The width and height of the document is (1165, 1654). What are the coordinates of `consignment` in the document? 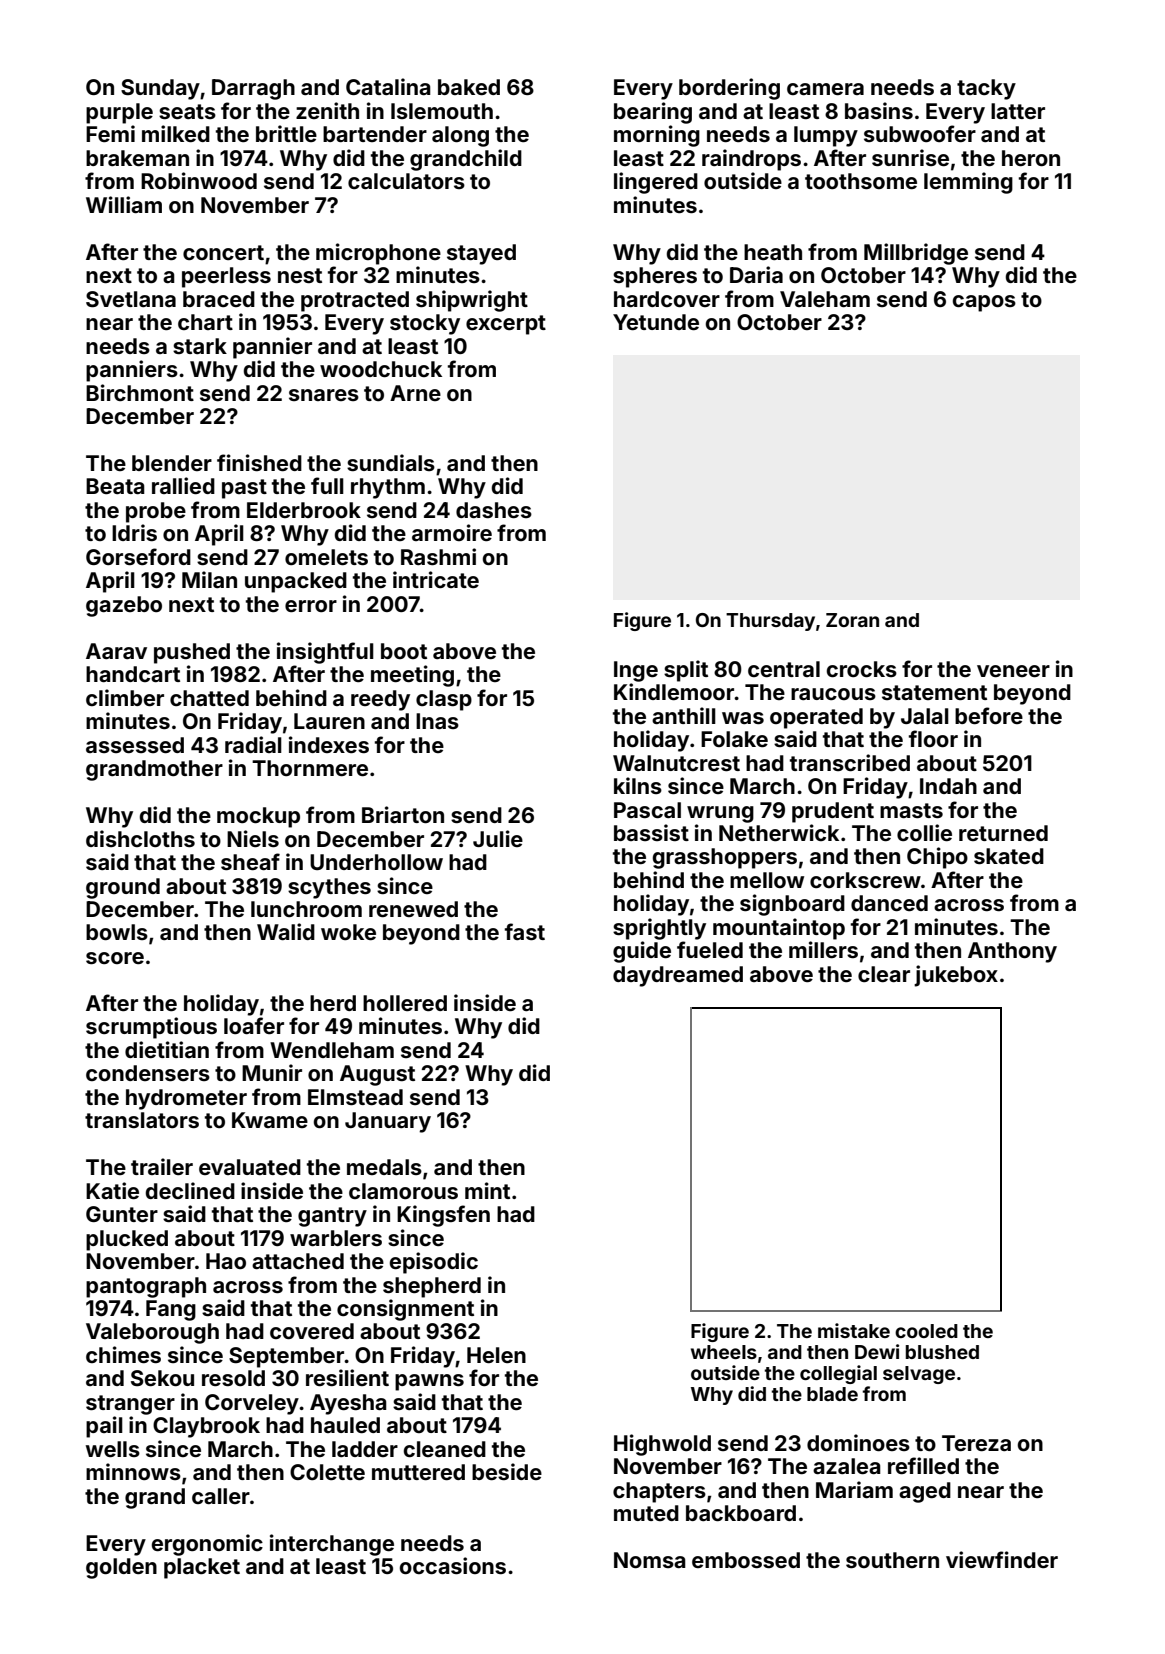 It's located at (405, 1310).
